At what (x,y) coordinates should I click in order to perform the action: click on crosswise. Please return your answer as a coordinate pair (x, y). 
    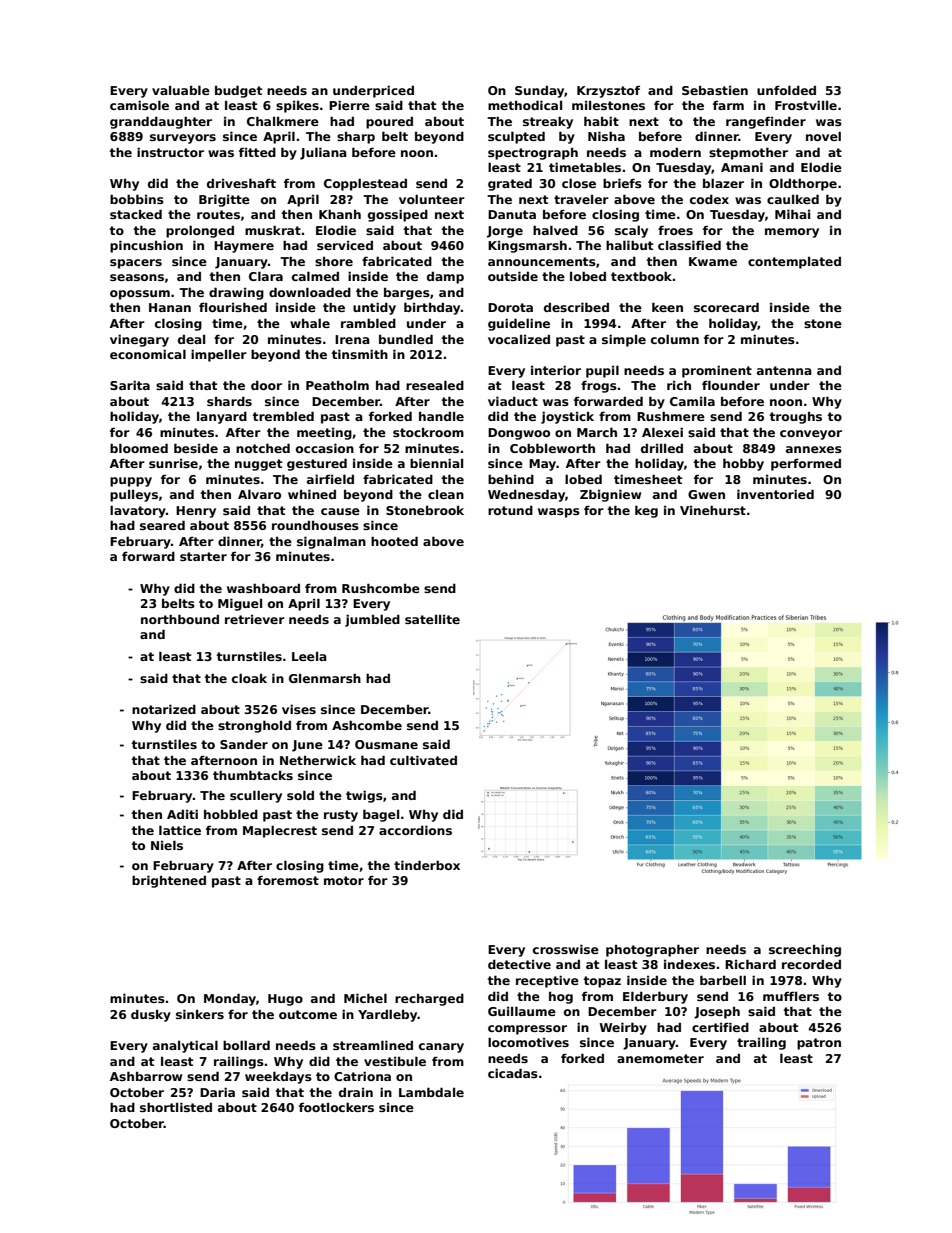
    Looking at the image, I should click on (566, 949).
